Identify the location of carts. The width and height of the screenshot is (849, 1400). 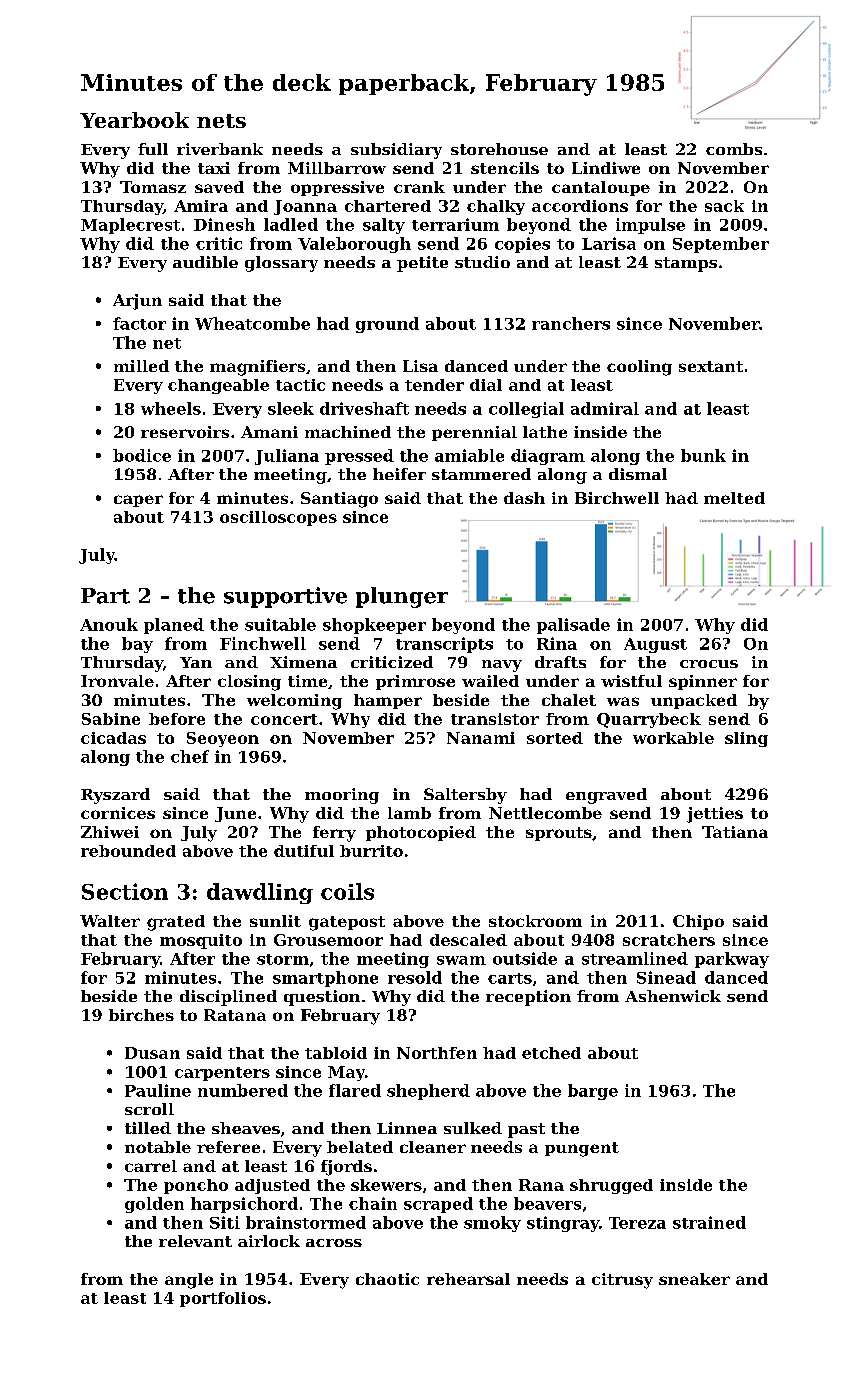
(510, 978).
